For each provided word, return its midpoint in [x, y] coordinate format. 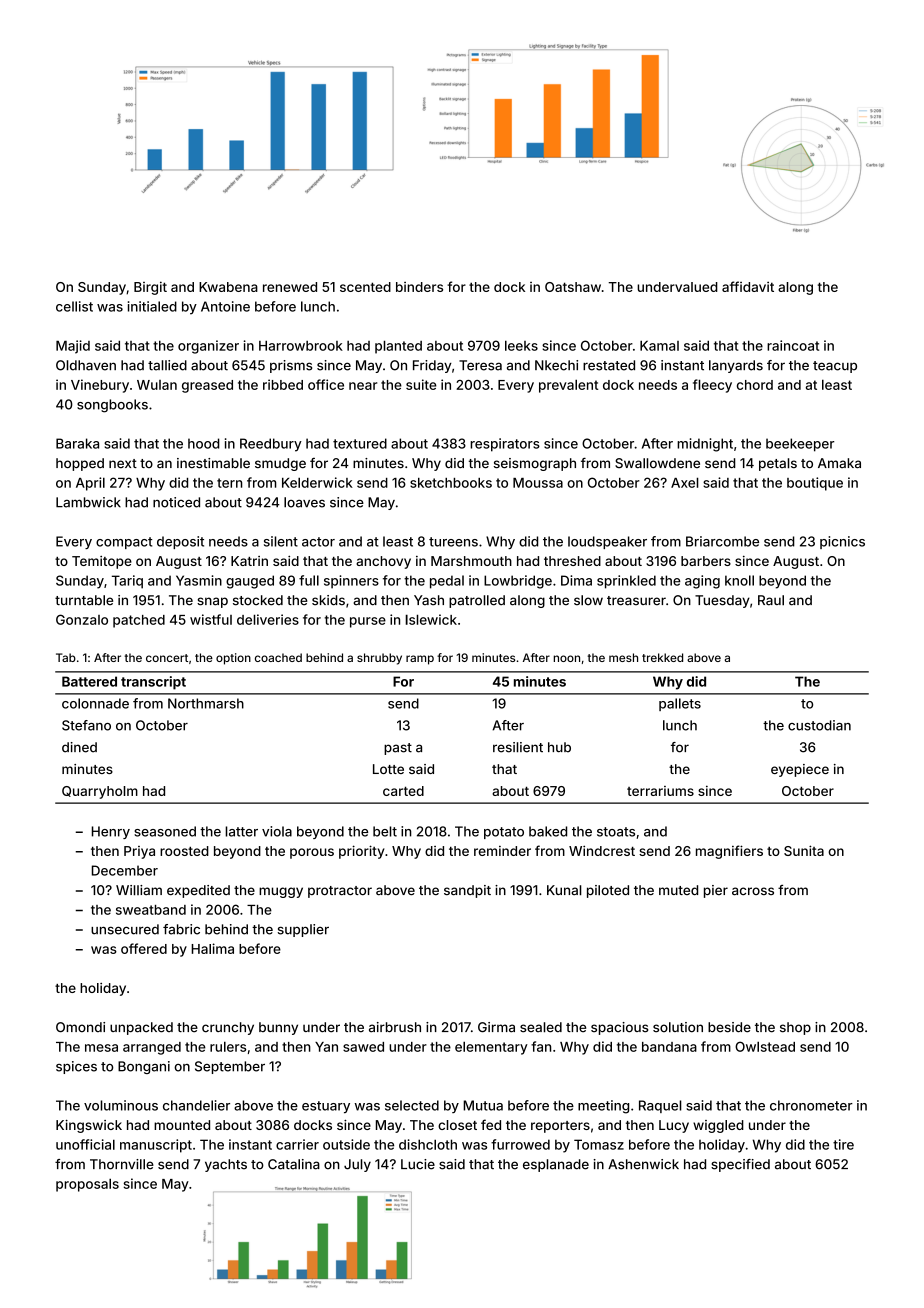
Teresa [480, 365]
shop [795, 1028]
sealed [541, 1027]
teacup [835, 367]
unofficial [85, 1144]
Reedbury [271, 445]
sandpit [467, 891]
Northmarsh [206, 703]
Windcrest [602, 850]
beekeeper [800, 445]
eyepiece [800, 770]
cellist [74, 306]
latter [241, 831]
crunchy [228, 1028]
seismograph [535, 464]
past [398, 749]
